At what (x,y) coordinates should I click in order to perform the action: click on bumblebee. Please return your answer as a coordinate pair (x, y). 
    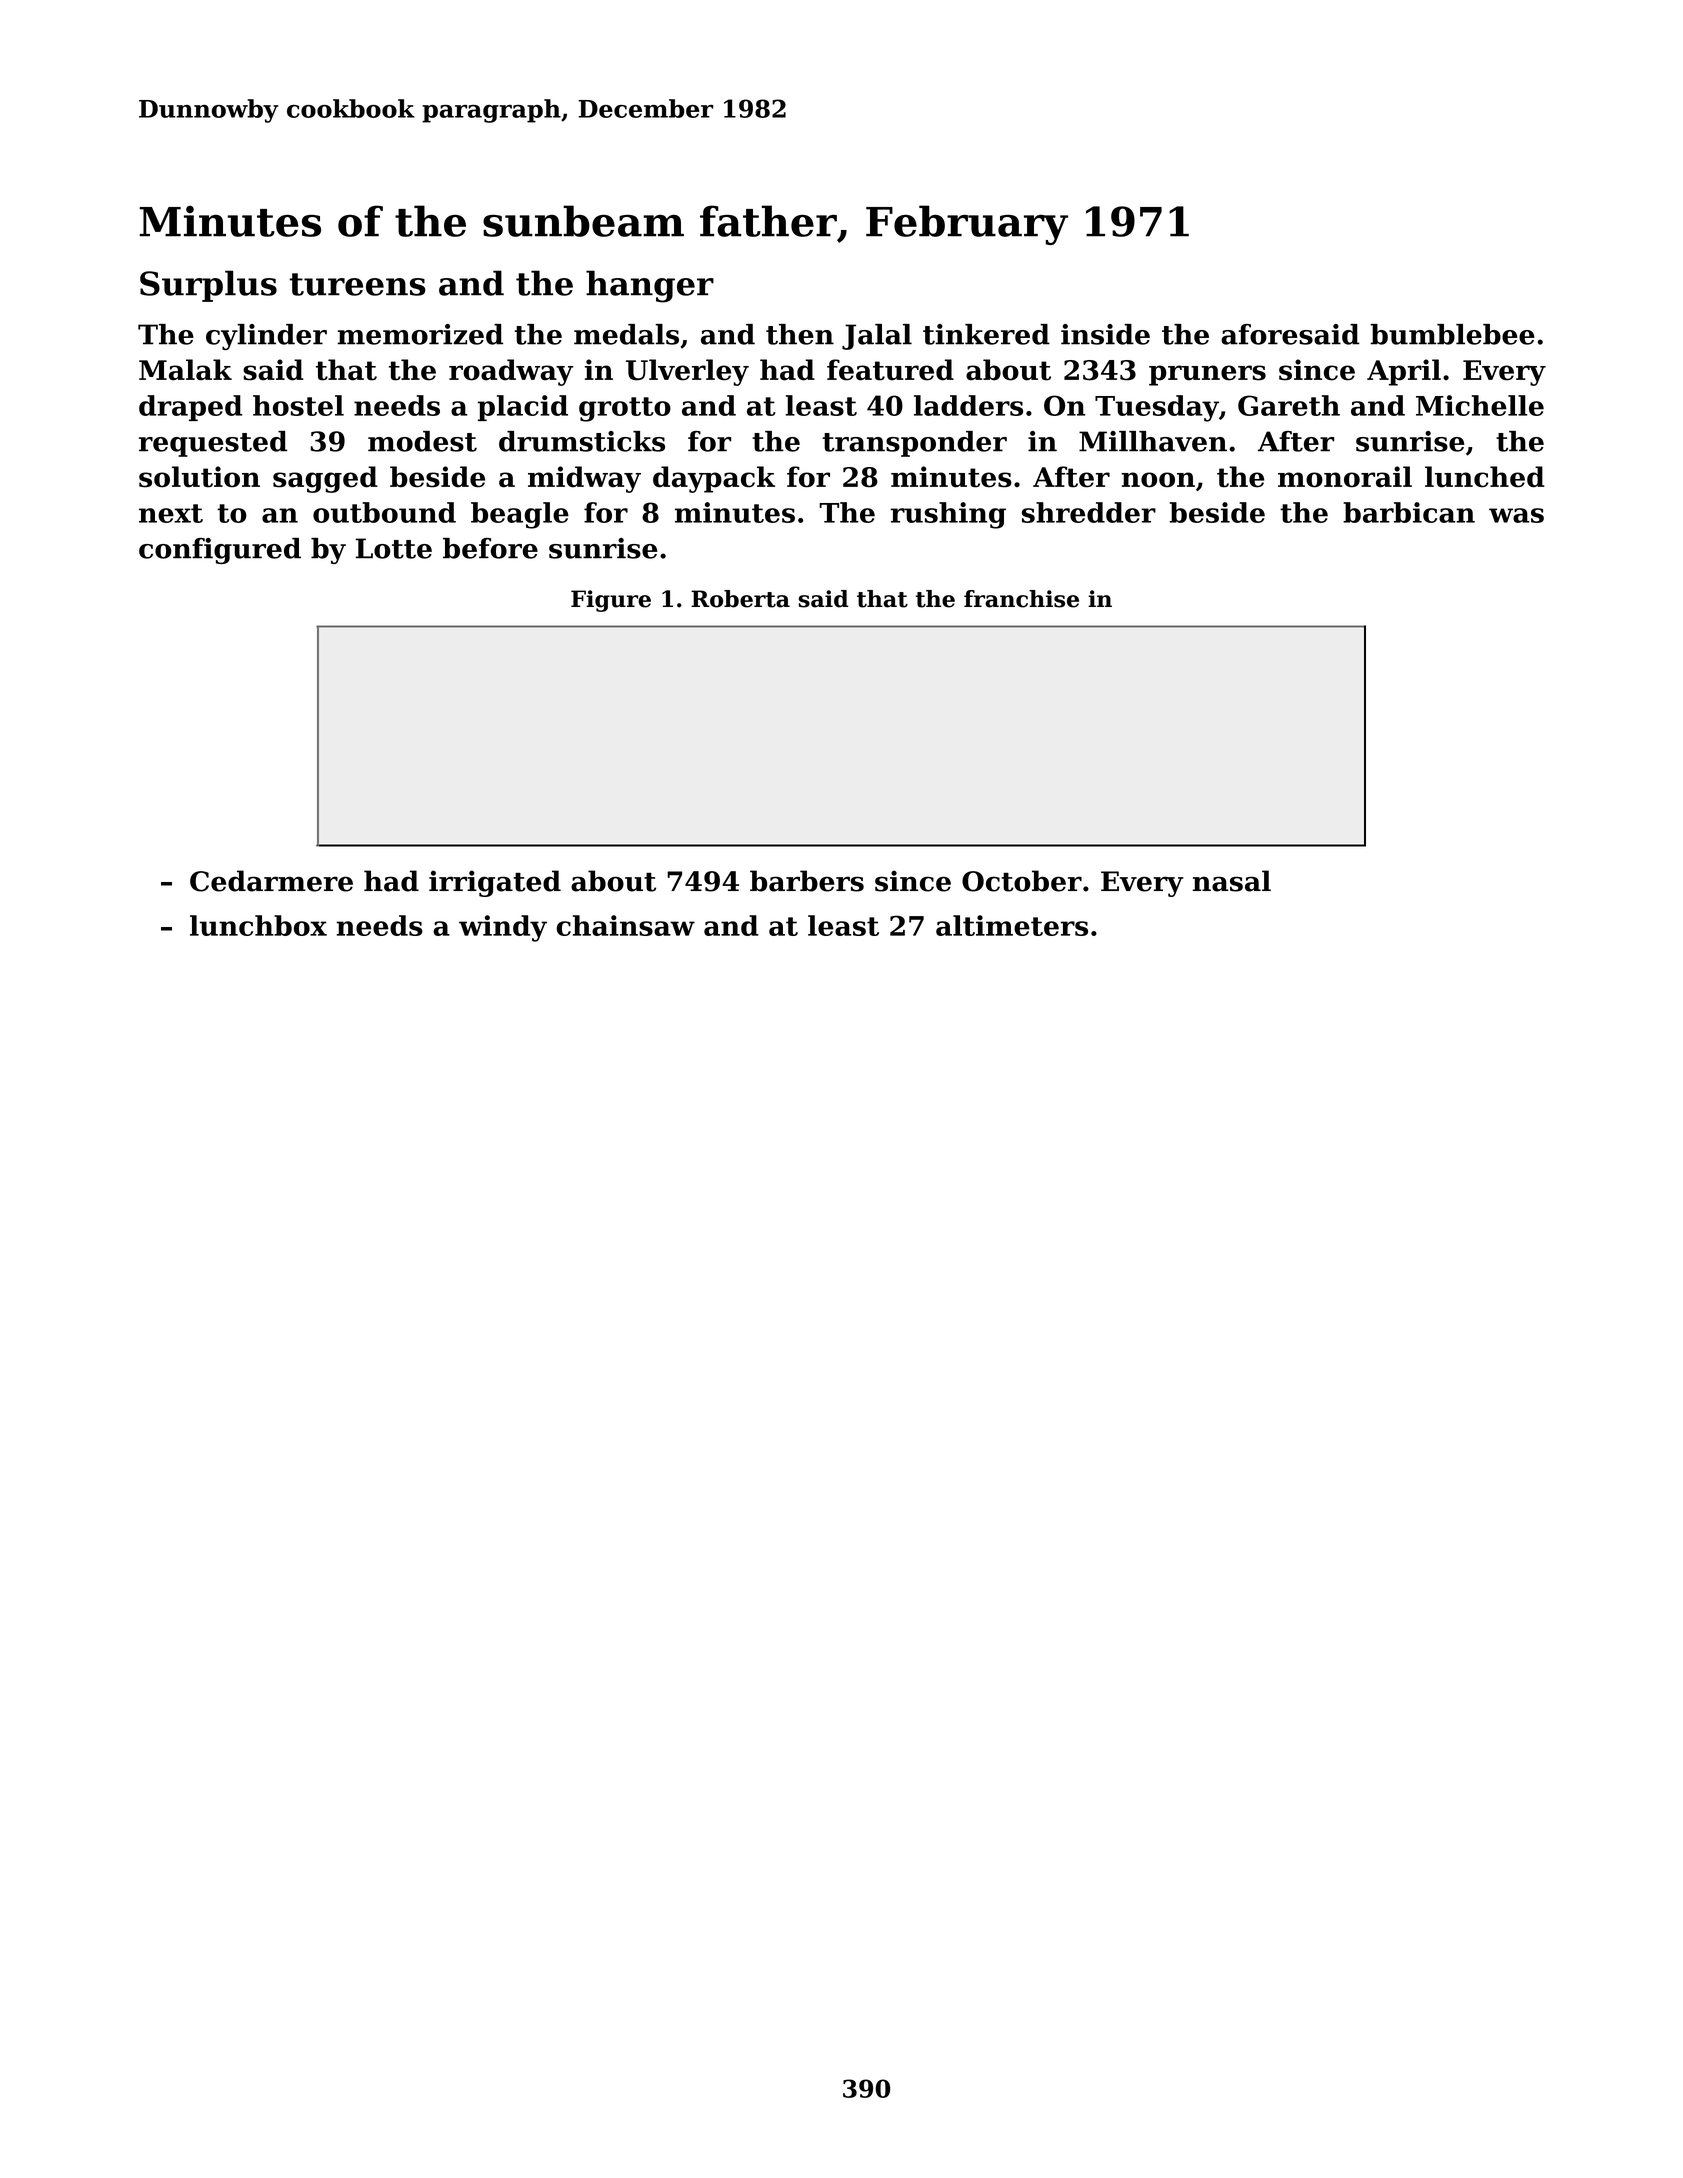
    Looking at the image, I should click on (1452, 334).
